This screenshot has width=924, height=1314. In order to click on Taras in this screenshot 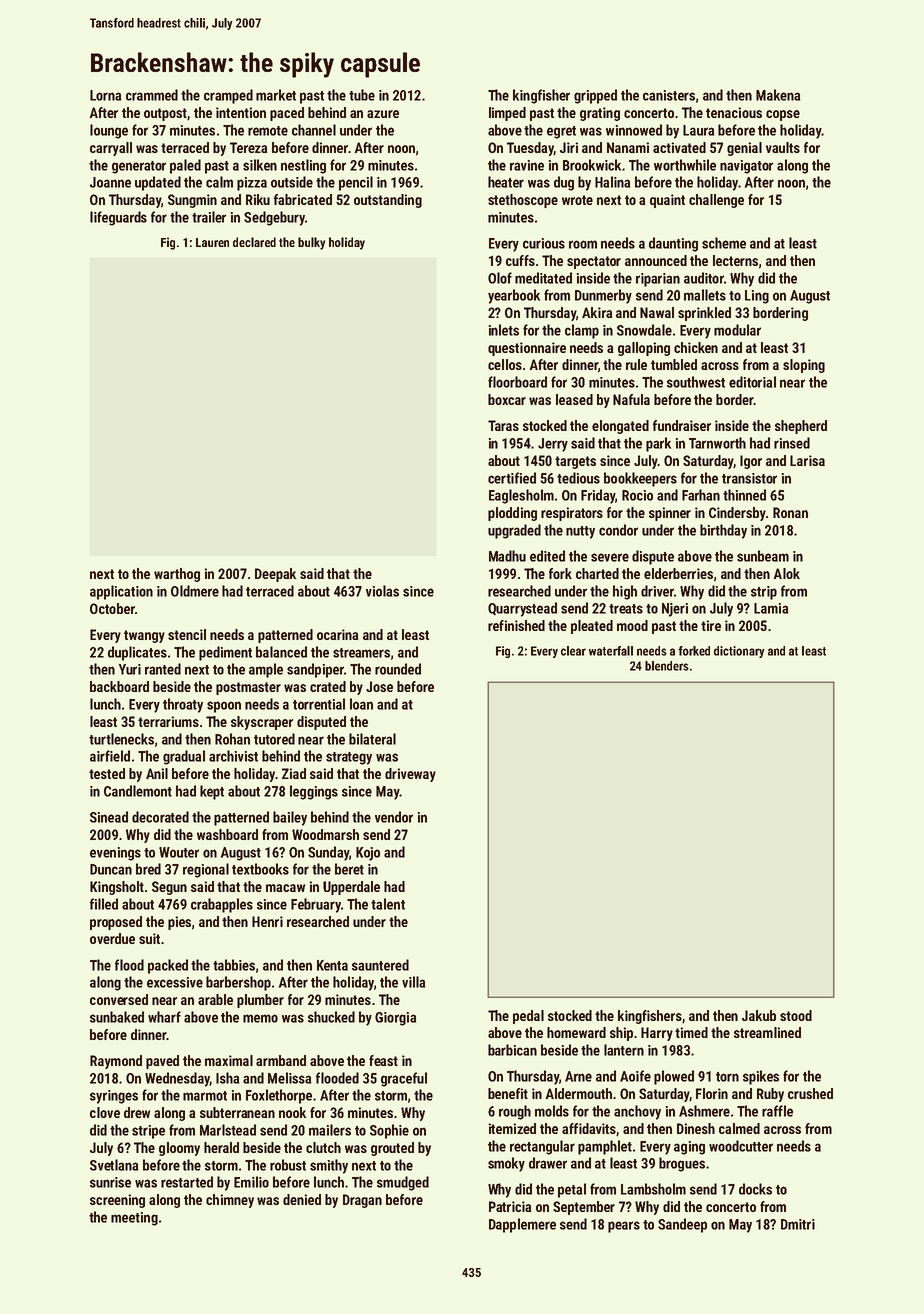, I will do `click(503, 425)`.
